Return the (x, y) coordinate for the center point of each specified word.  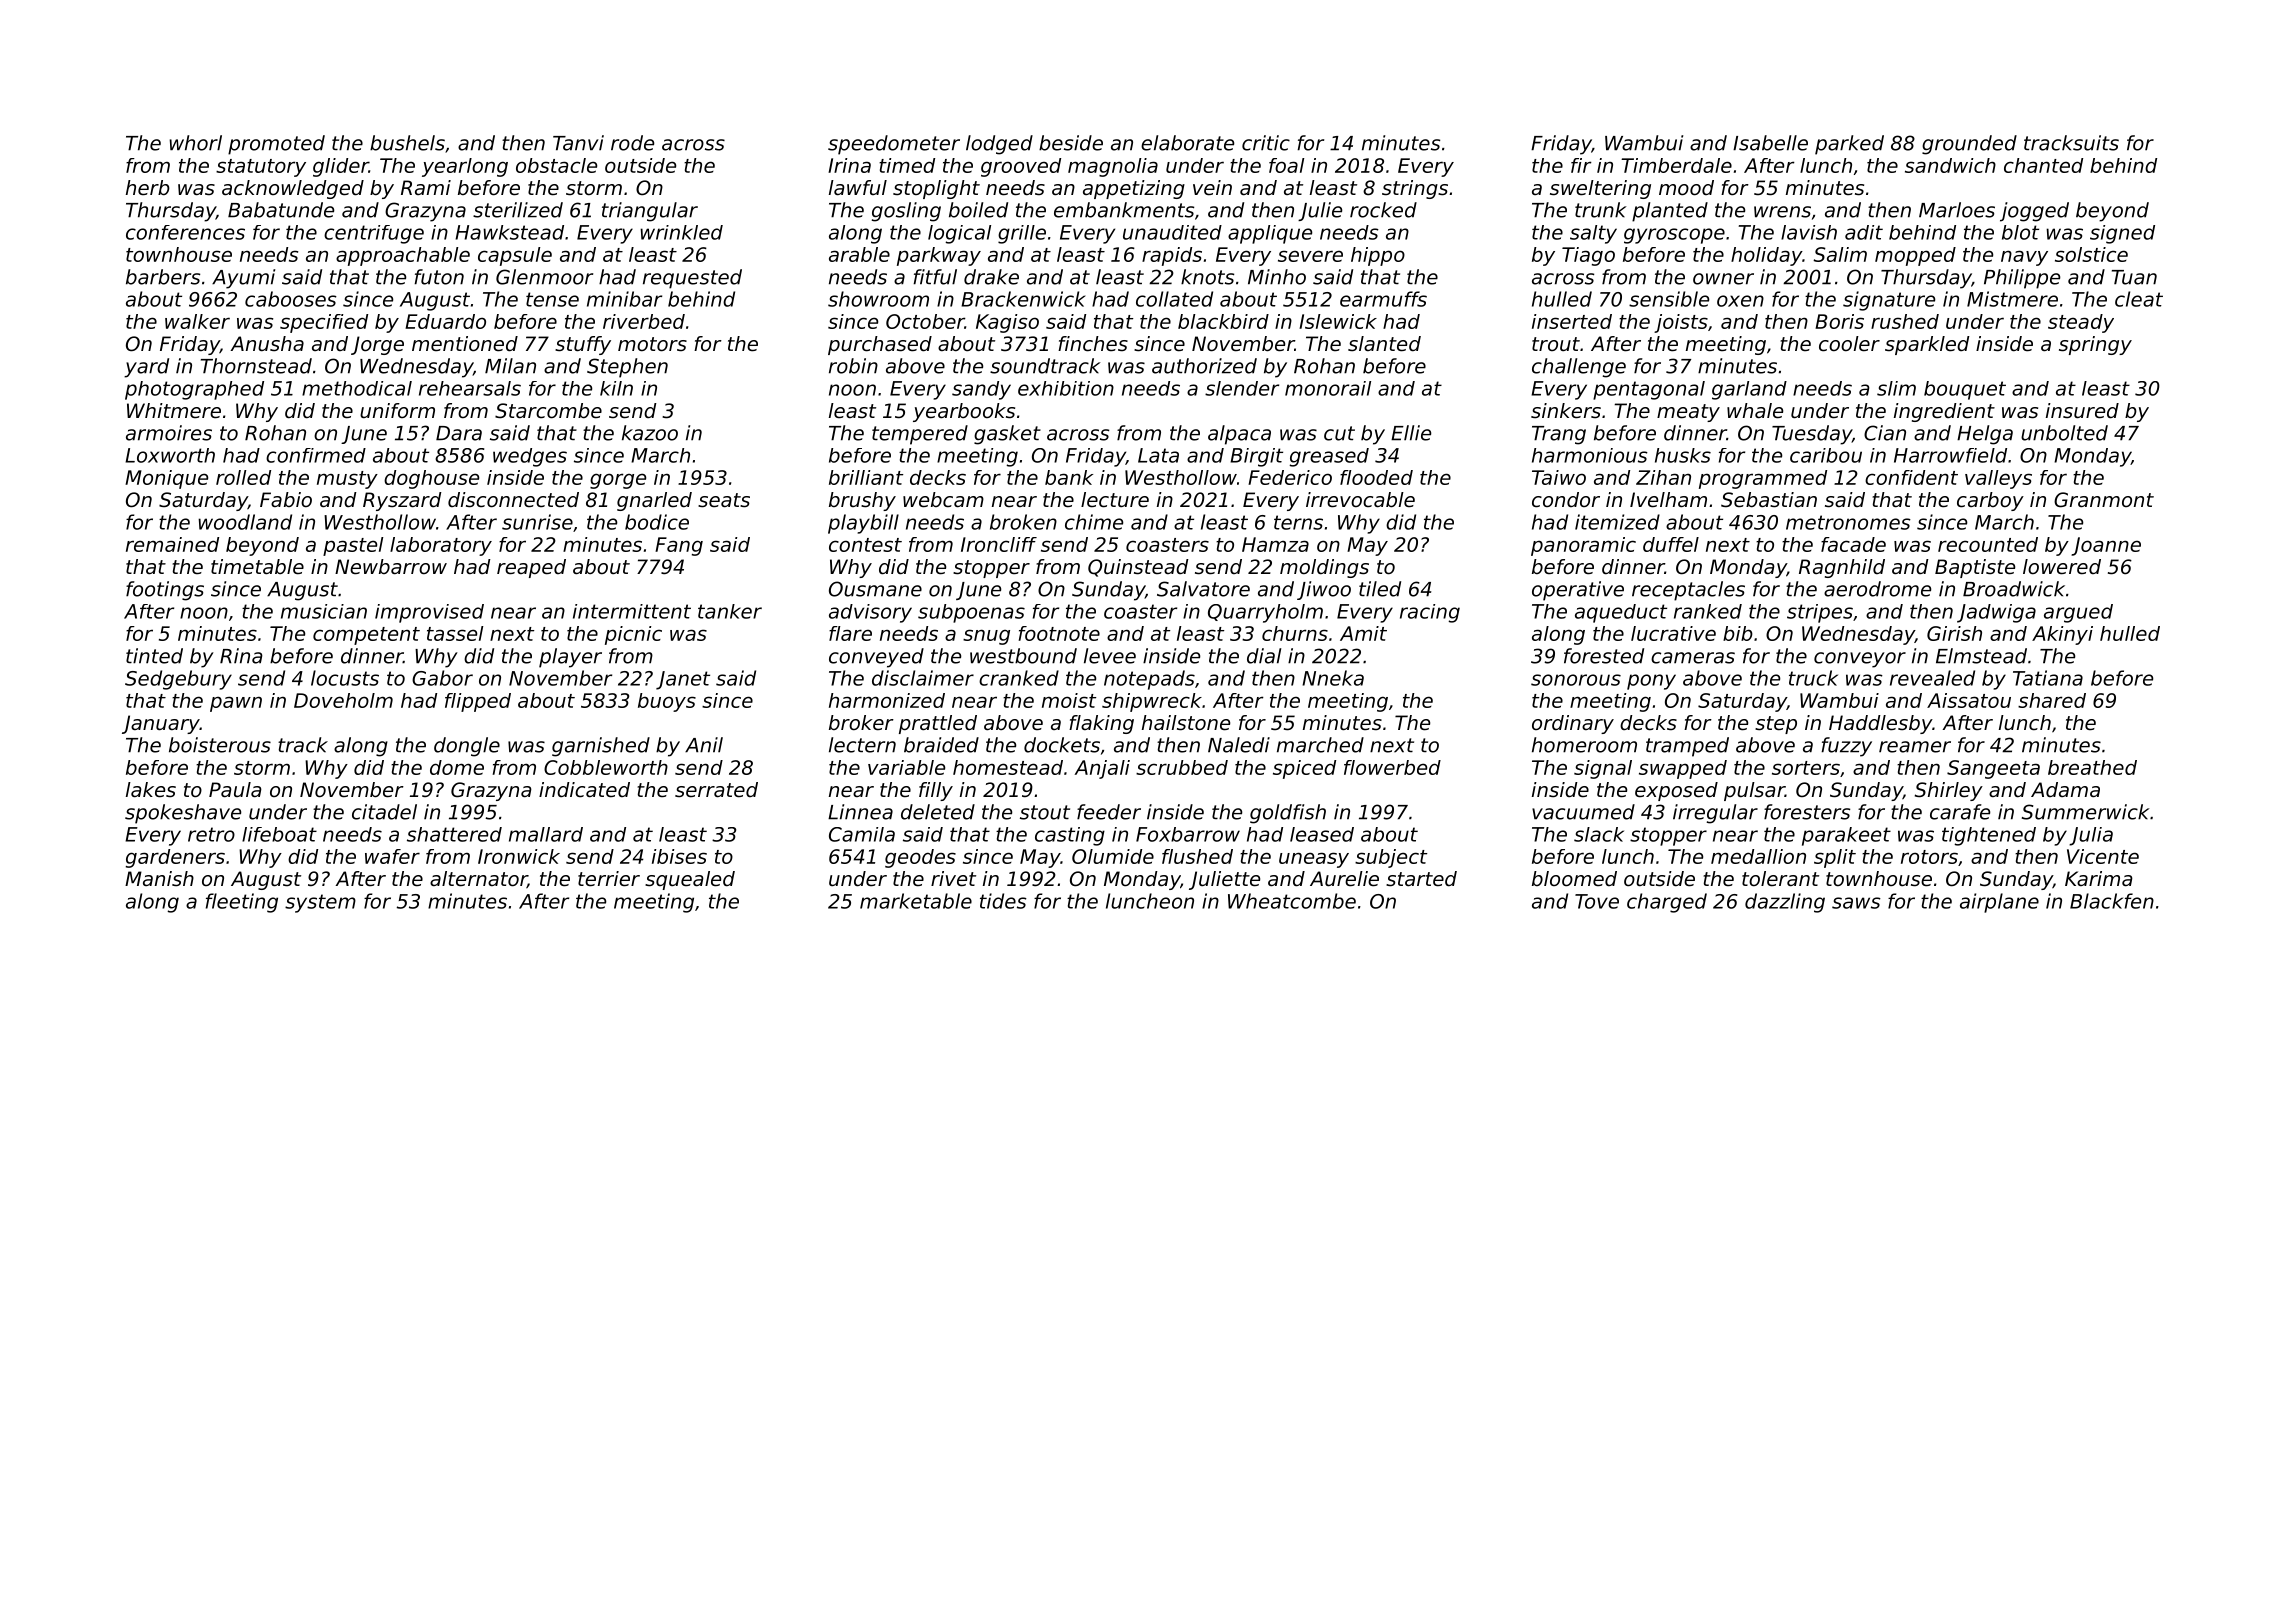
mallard (546, 834)
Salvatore (1203, 589)
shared (2052, 700)
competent (366, 636)
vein (1212, 188)
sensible (1669, 299)
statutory (261, 168)
